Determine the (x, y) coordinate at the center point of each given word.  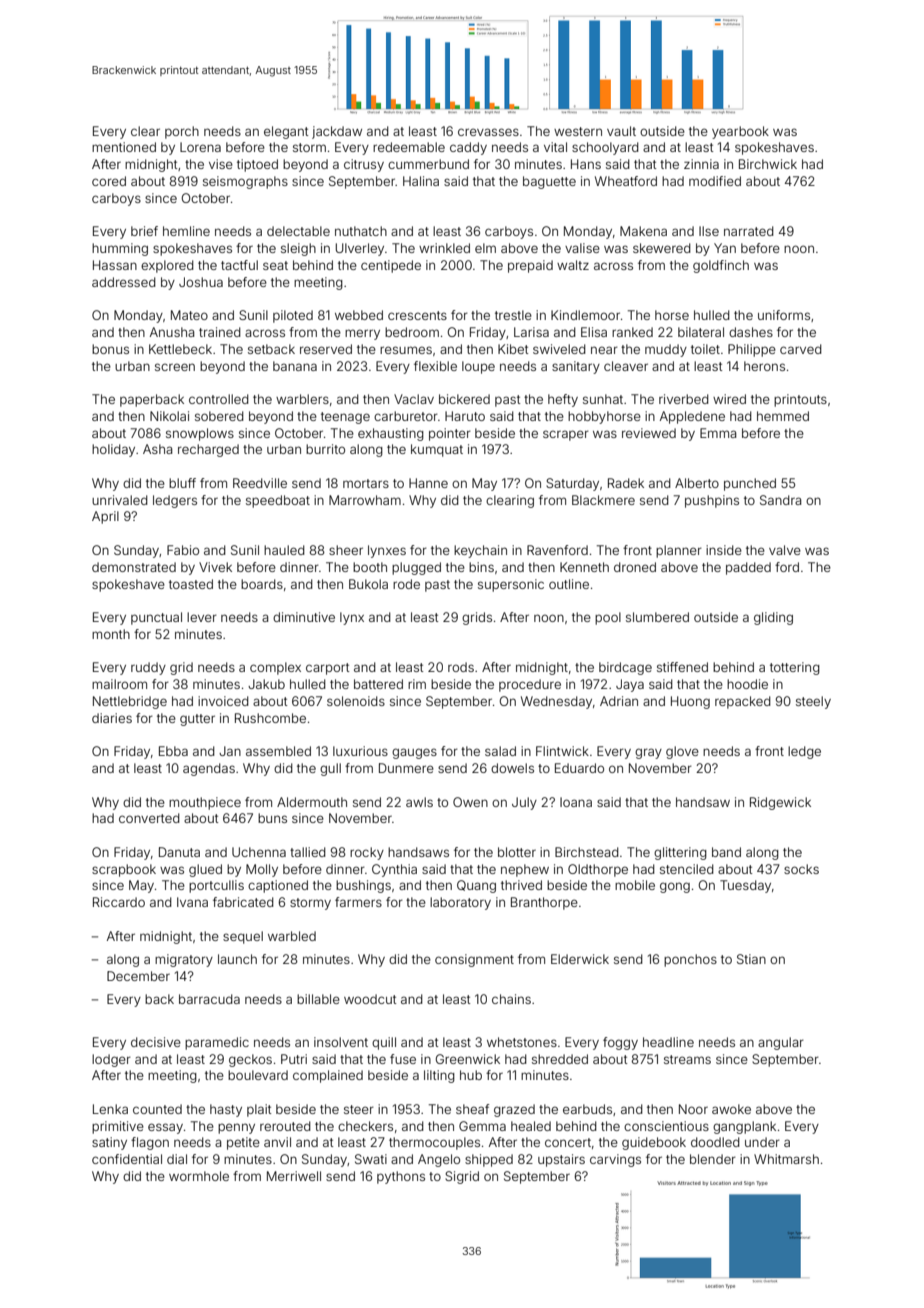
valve (785, 550)
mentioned (124, 147)
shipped (489, 1160)
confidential (127, 1159)
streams (687, 1059)
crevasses (488, 132)
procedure (530, 685)
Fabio (183, 550)
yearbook (740, 132)
